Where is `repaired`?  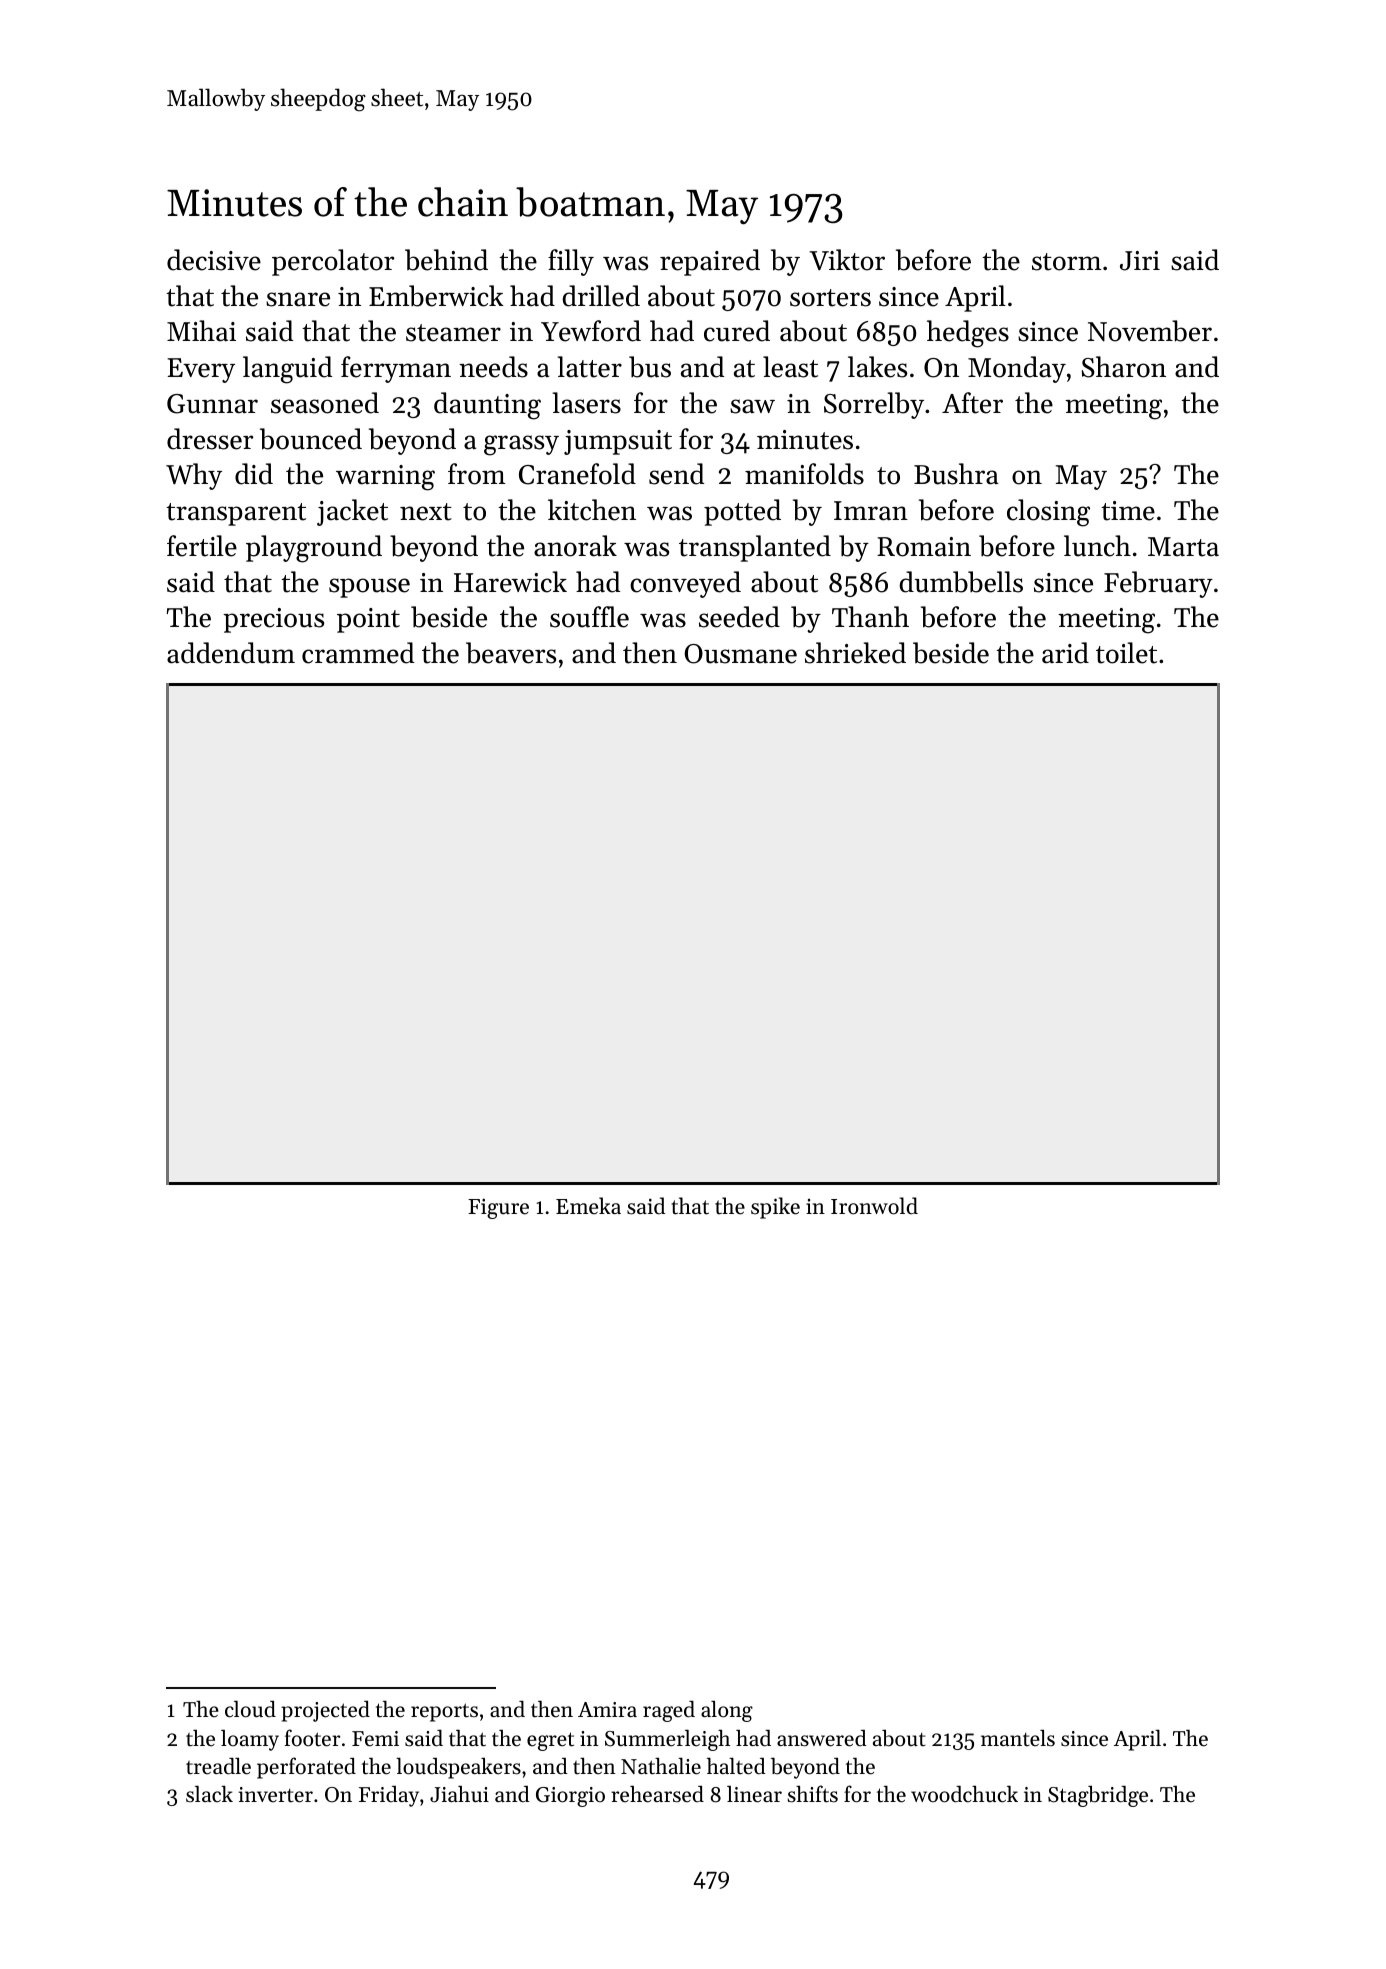 repaired is located at coordinates (710, 262).
